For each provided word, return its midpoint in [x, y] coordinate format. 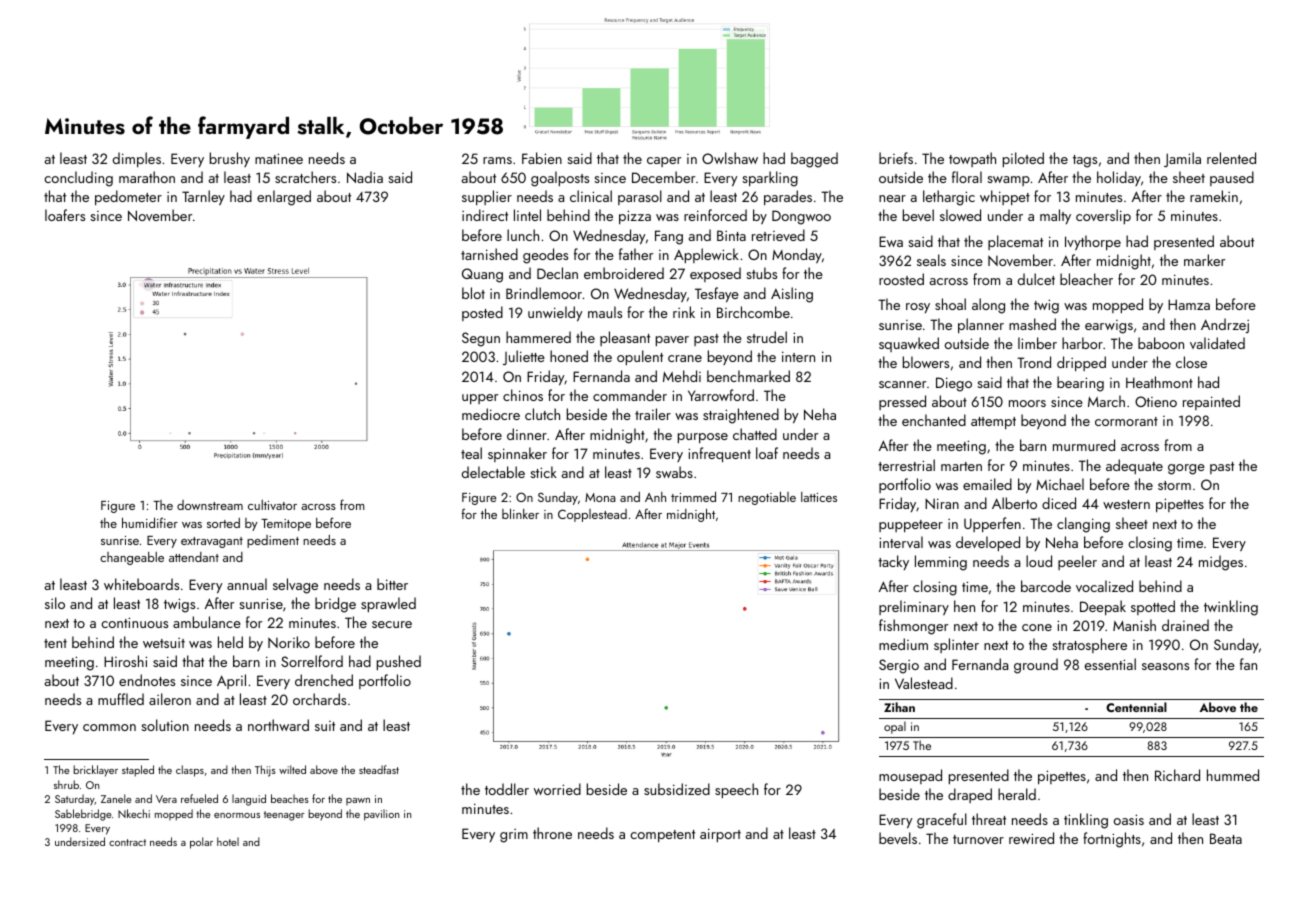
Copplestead [592, 515]
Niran [942, 503]
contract [127, 842]
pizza [635, 217]
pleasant [625, 338]
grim [514, 836]
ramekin [1214, 196]
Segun [481, 339]
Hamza [1189, 304]
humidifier [150, 522]
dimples [137, 159]
